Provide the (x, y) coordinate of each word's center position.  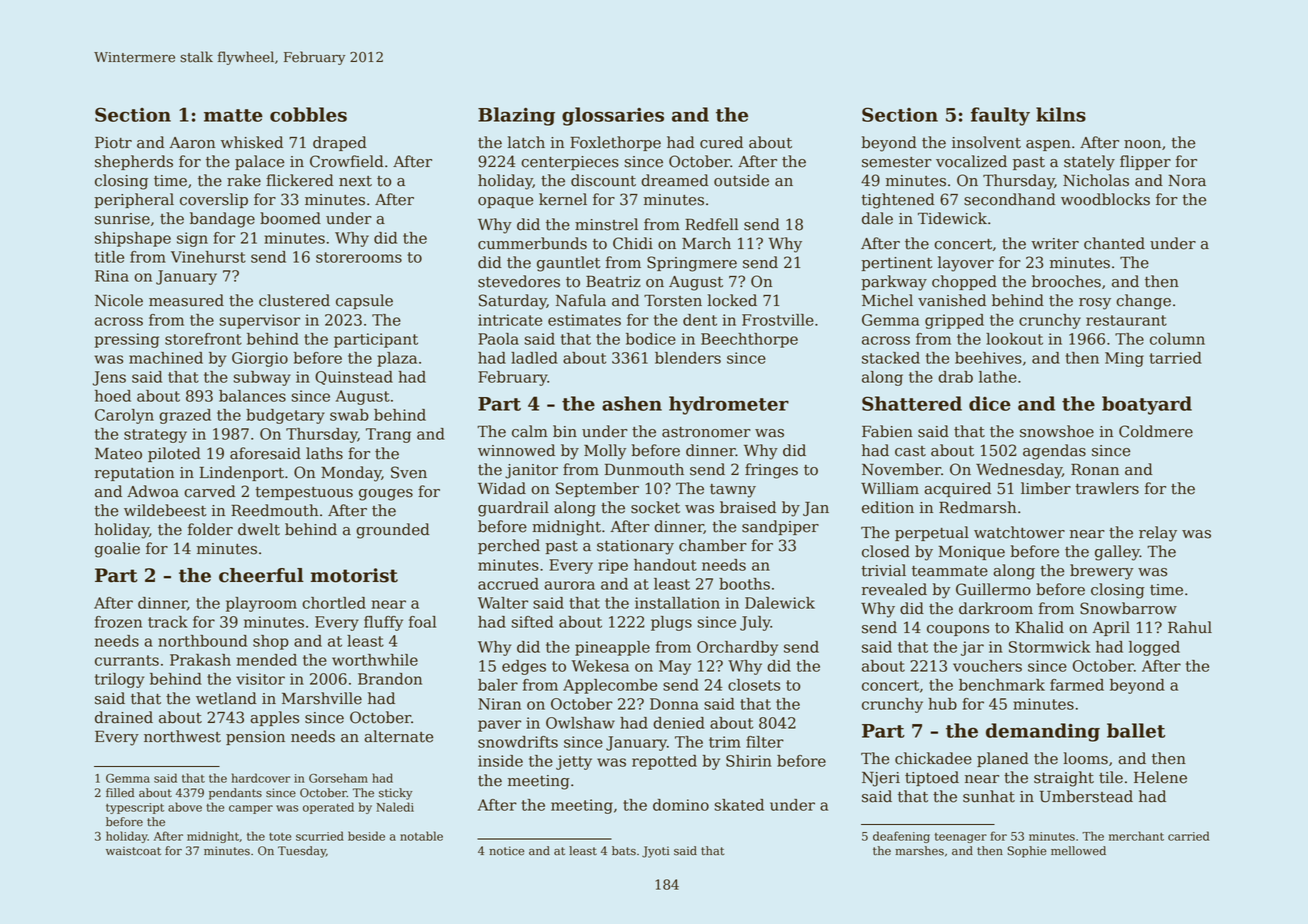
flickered (300, 180)
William (890, 488)
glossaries (613, 116)
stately (1089, 163)
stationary (635, 547)
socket (655, 507)
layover (966, 264)
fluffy (383, 623)
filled (120, 793)
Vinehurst (208, 257)
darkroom (996, 608)
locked (732, 300)
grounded (393, 531)
